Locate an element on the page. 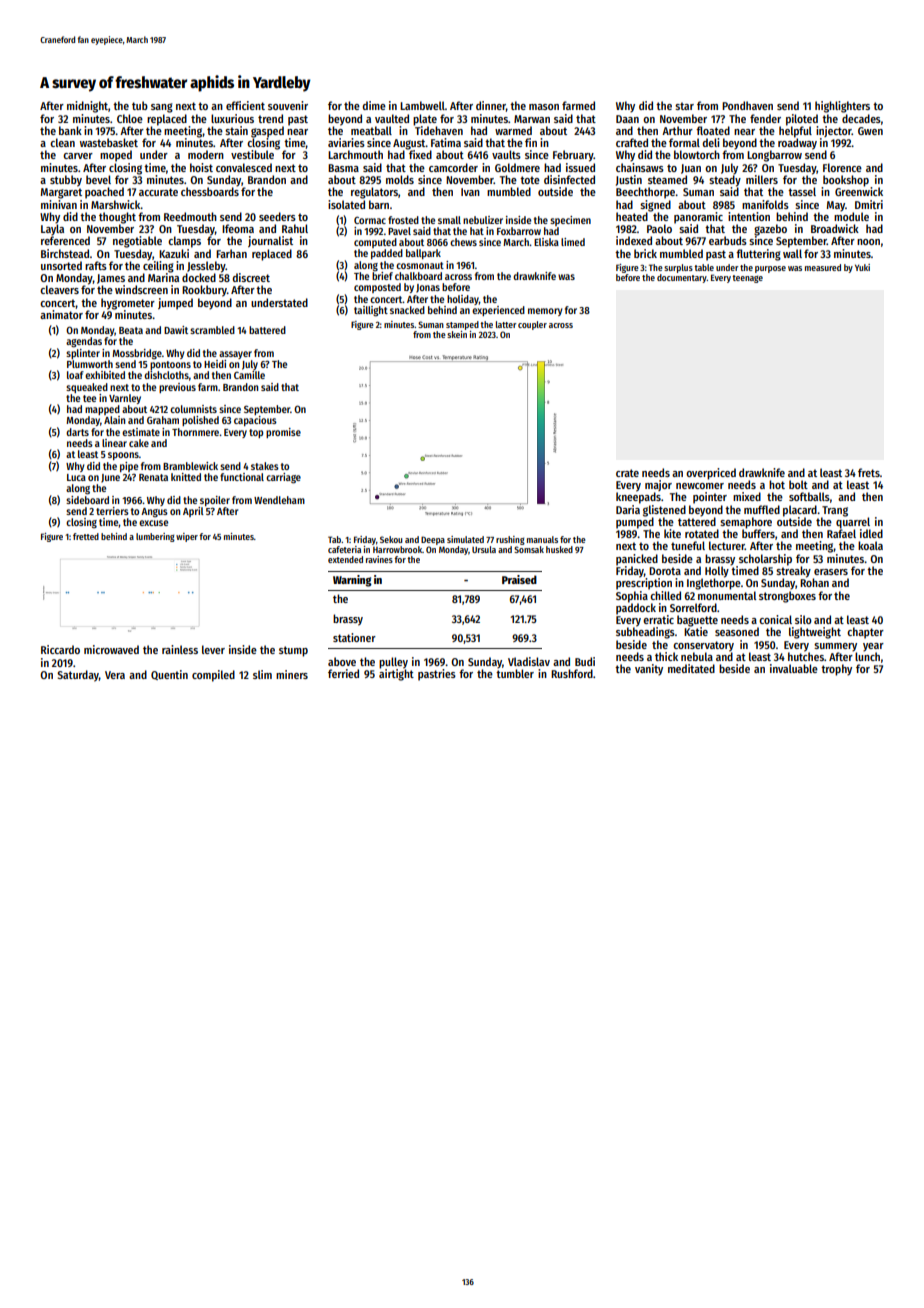  Praised is located at coordinates (519, 579).
